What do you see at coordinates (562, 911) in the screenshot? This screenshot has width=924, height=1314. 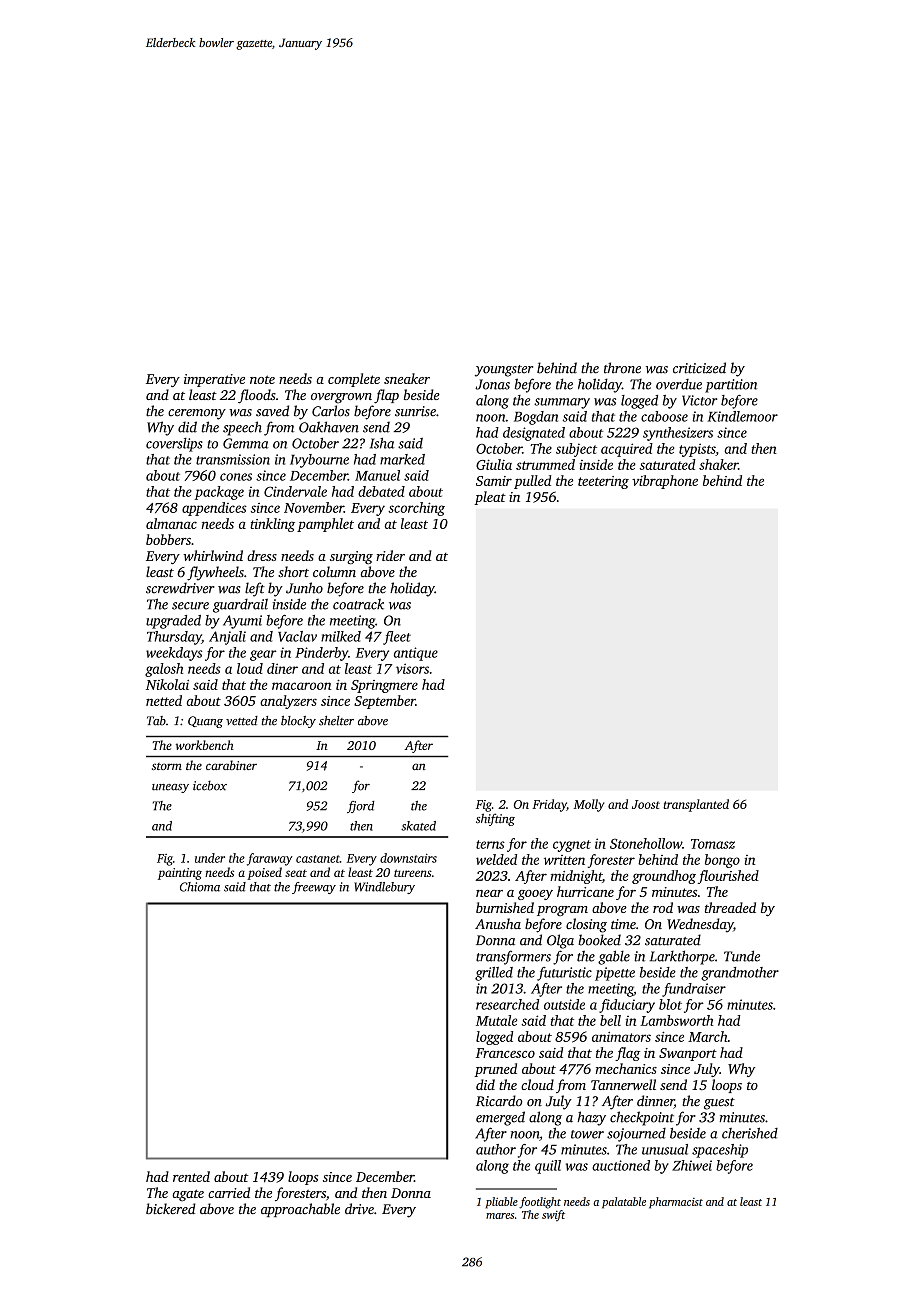 I see `program` at bounding box center [562, 911].
